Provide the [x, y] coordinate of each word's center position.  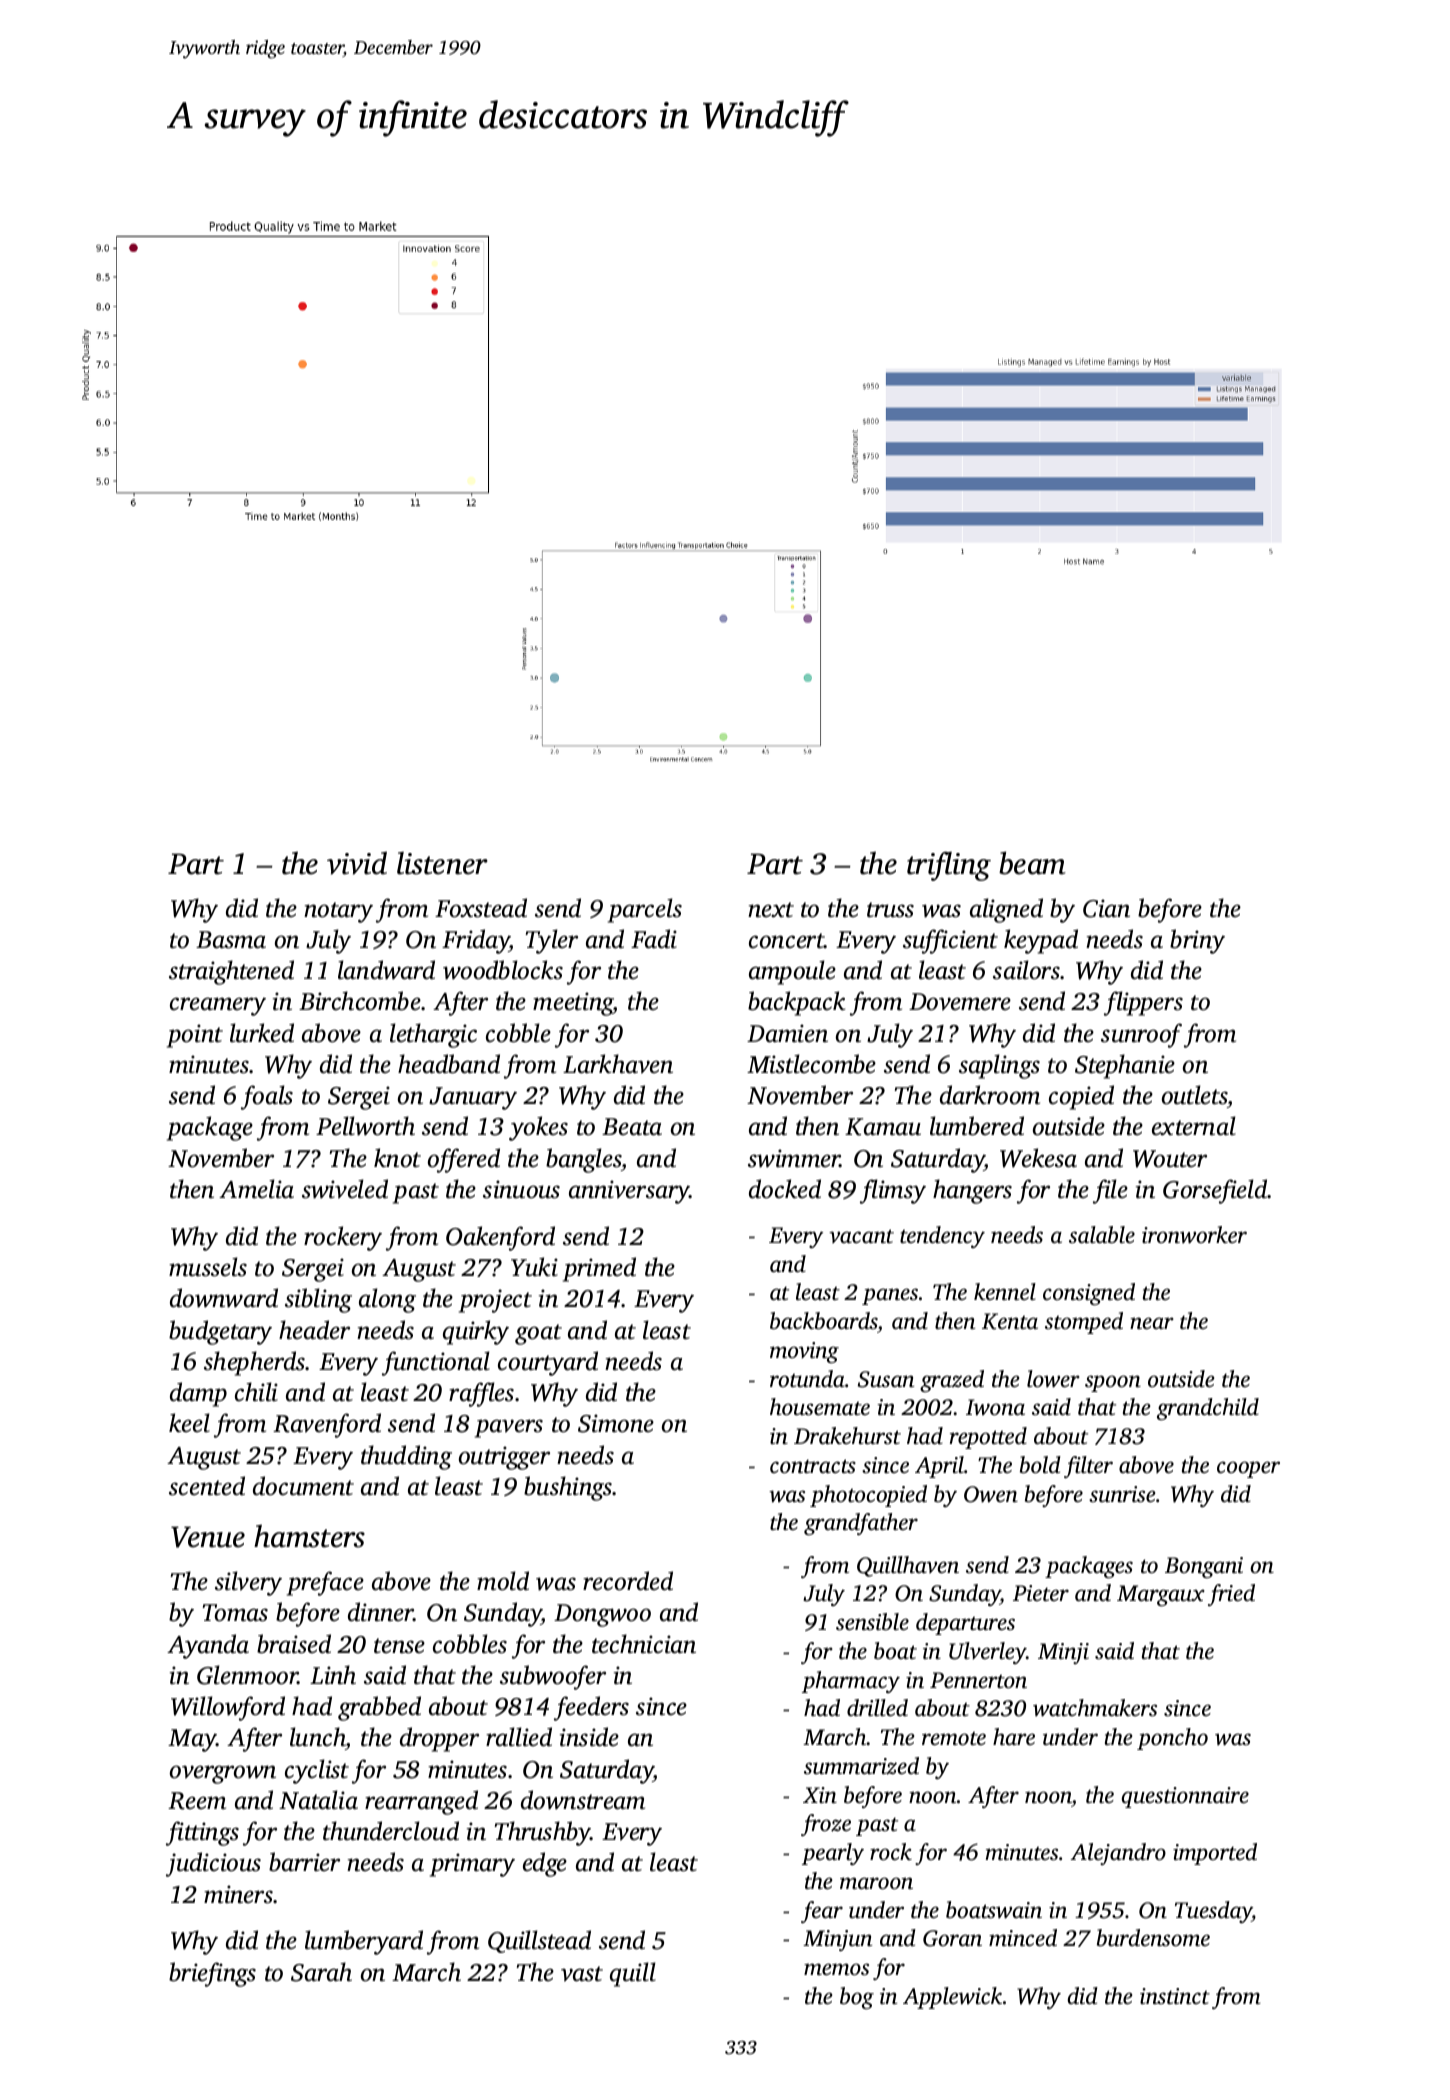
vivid [357, 863]
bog [857, 1998]
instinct [1175, 1996]
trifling [949, 866]
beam [1032, 863]
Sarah [321, 1972]
